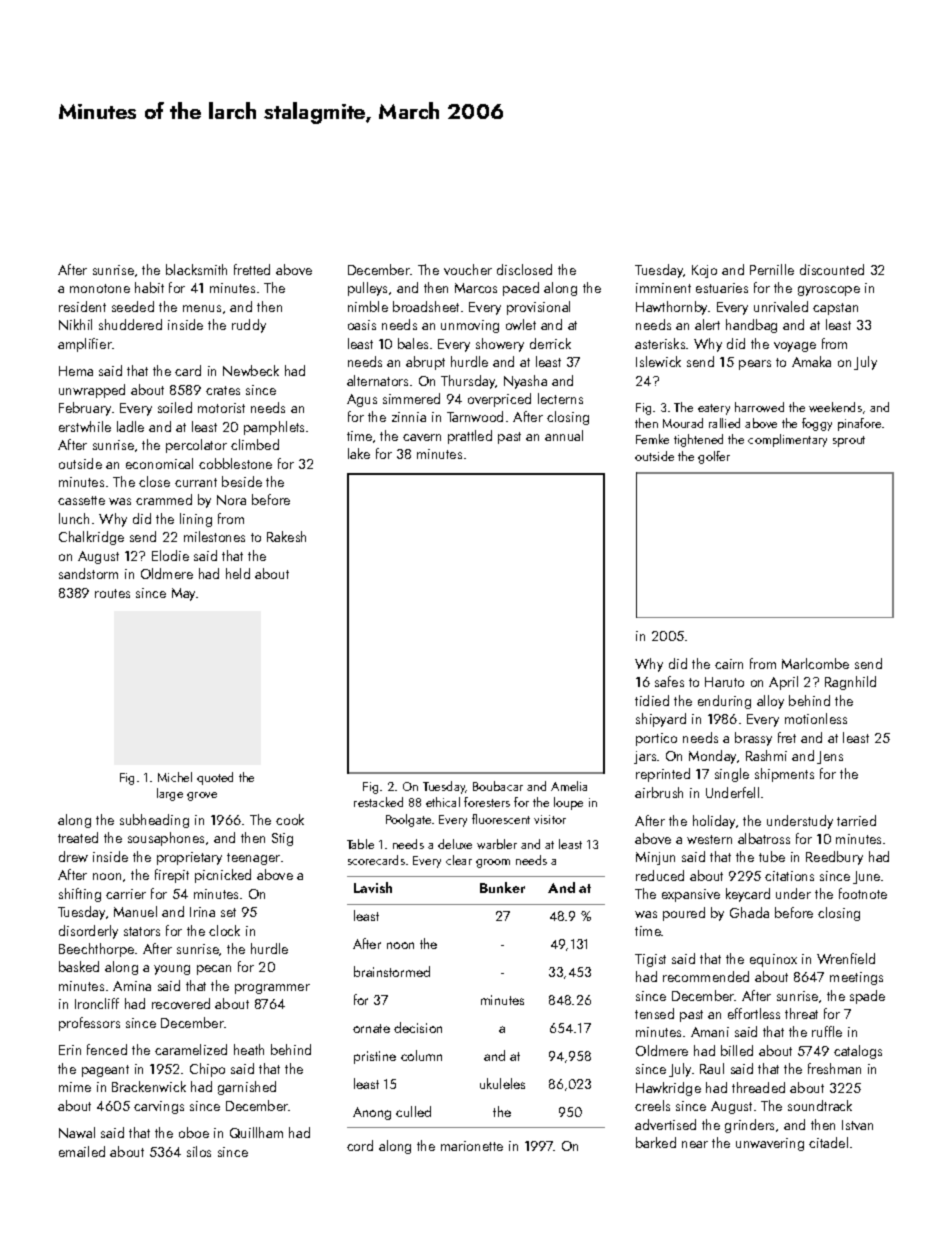 The image size is (952, 1233). What do you see at coordinates (772, 269) in the document?
I see `Pernille` at bounding box center [772, 269].
